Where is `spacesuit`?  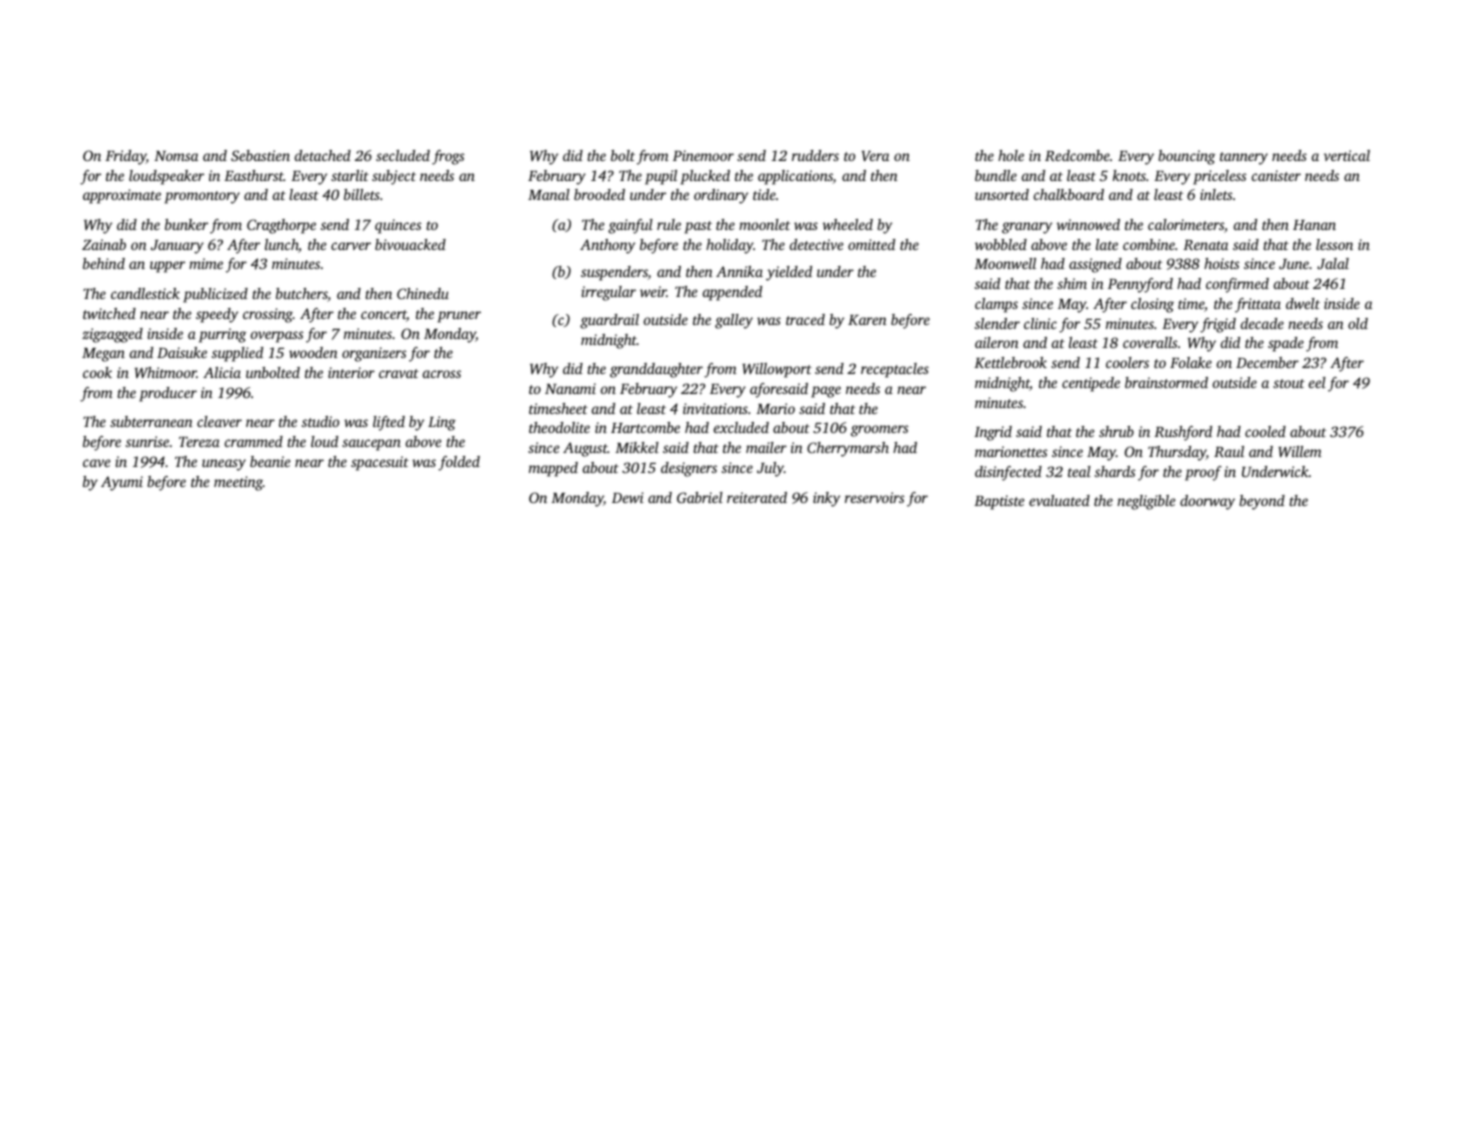
spacesuit is located at coordinates (380, 463).
